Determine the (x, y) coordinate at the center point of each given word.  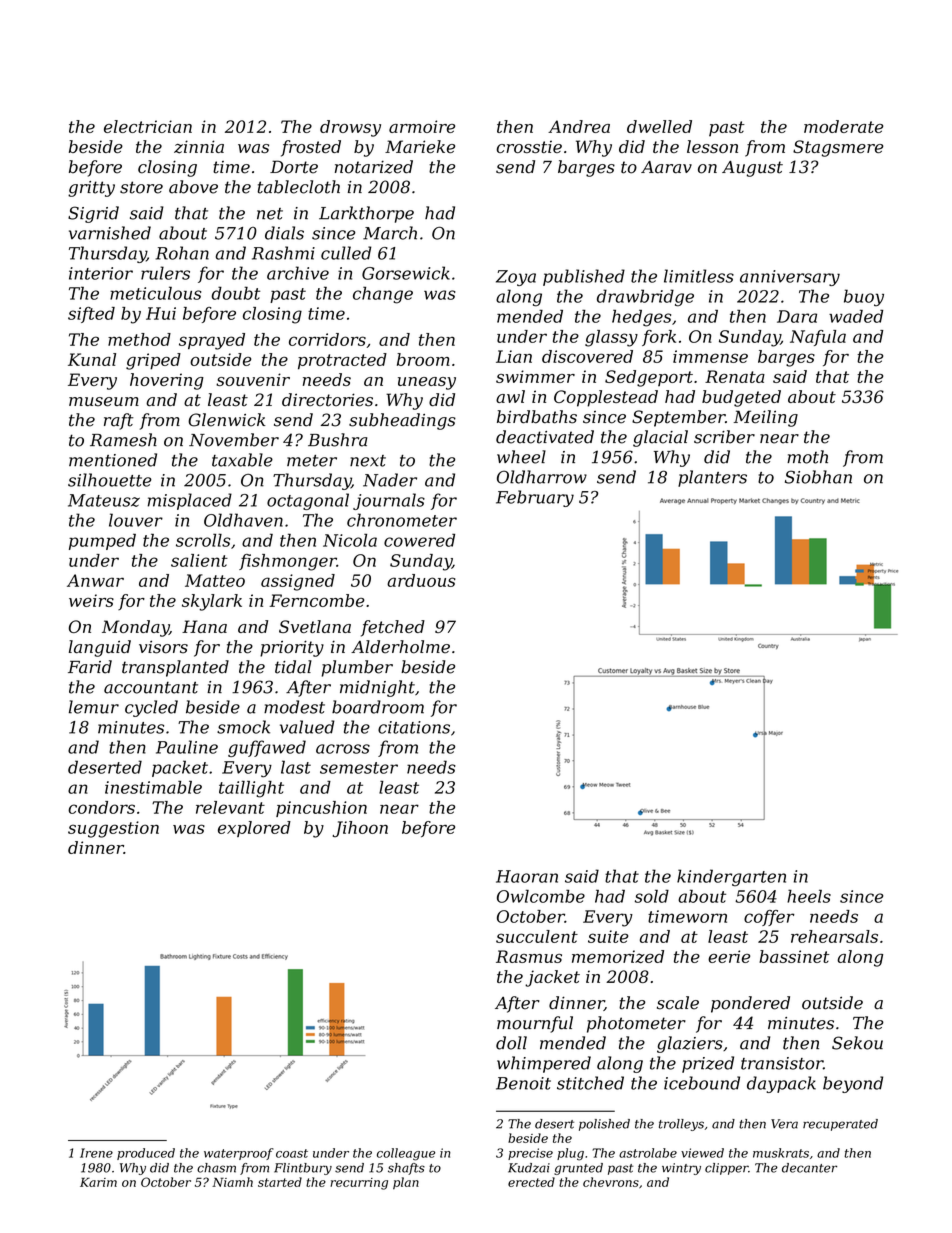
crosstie (529, 146)
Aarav (666, 167)
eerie (729, 956)
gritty (91, 189)
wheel (521, 457)
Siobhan (818, 477)
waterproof (239, 1154)
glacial (660, 438)
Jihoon (360, 829)
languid (100, 648)
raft (119, 421)
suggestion (113, 829)
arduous (421, 580)
